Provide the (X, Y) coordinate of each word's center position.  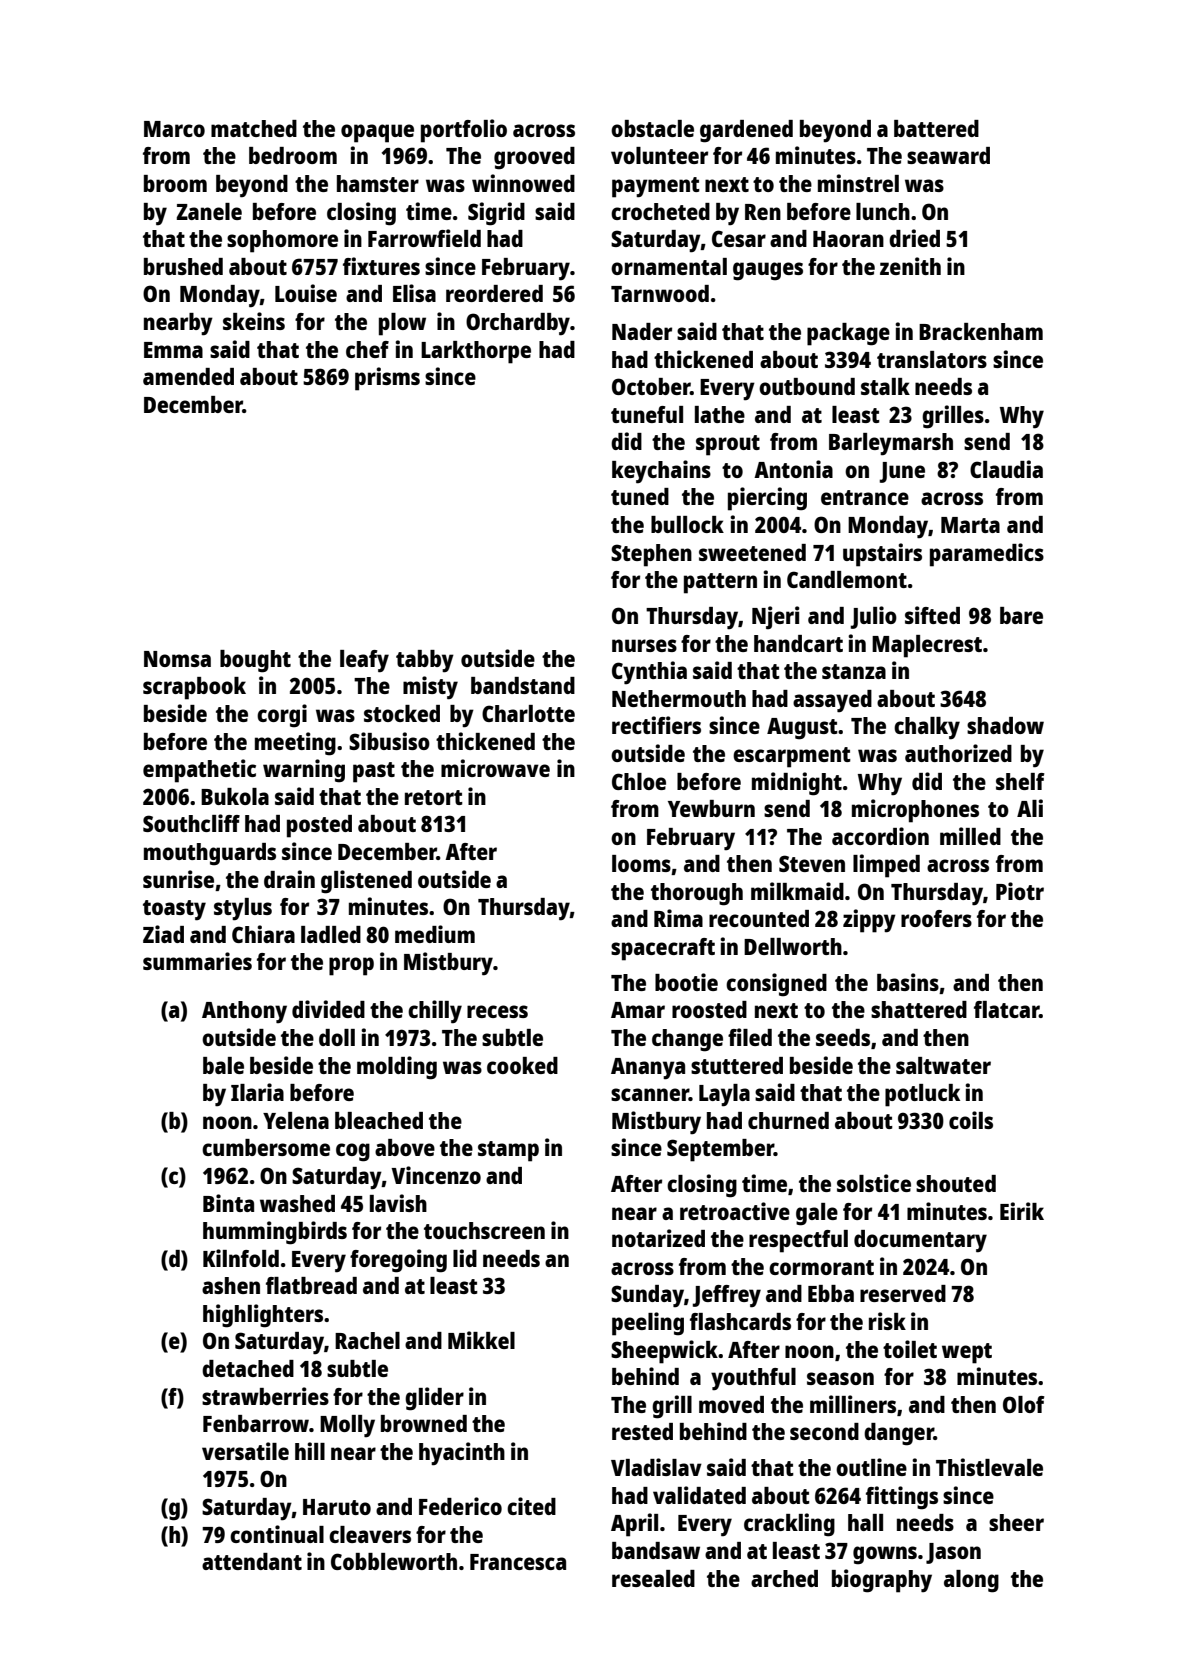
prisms (387, 379)
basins (908, 982)
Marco (174, 129)
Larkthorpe (476, 352)
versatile (245, 1451)
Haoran (848, 239)
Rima (678, 918)
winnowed (523, 183)
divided (328, 1009)
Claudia (1006, 469)
